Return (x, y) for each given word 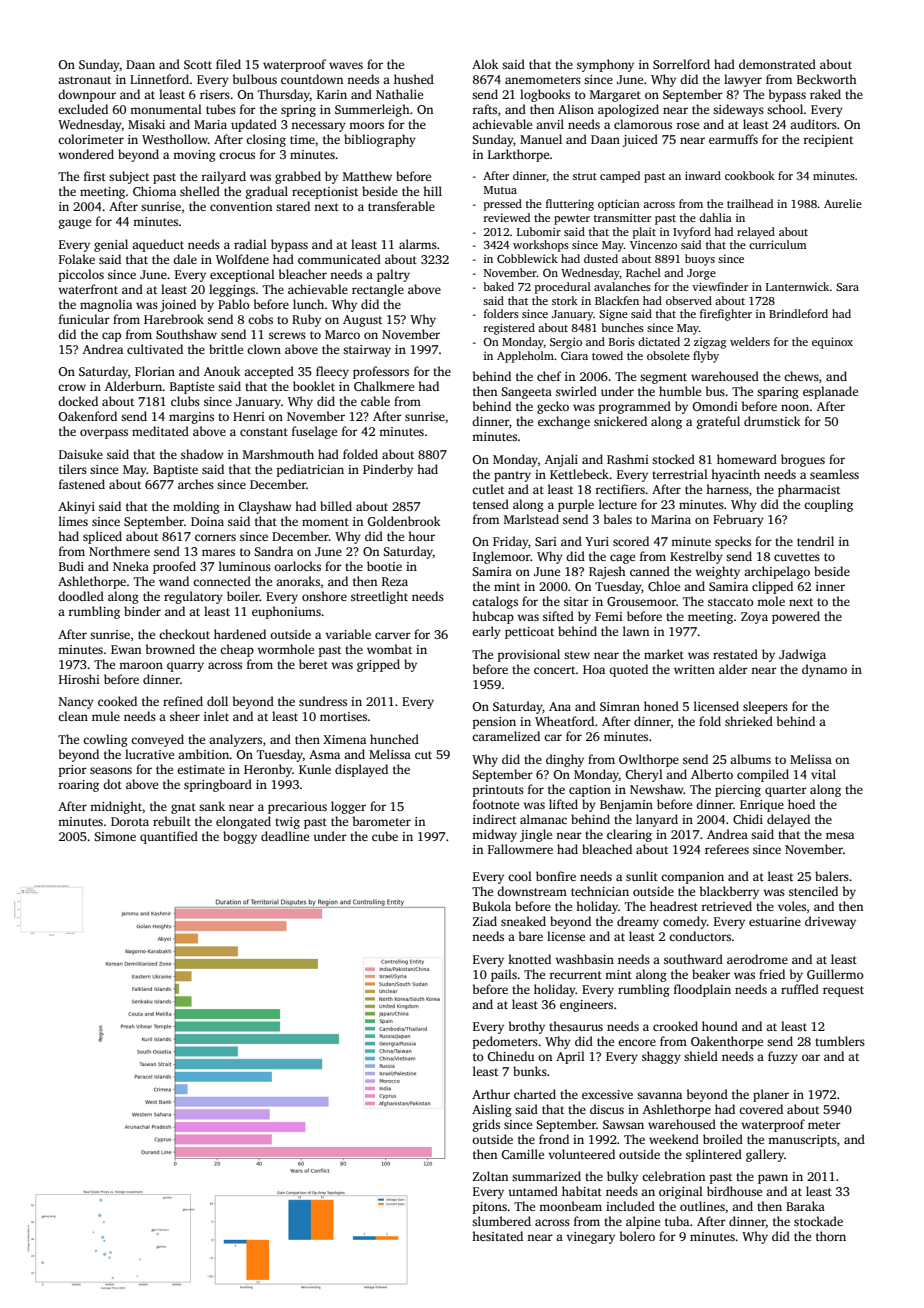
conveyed (157, 740)
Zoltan (490, 1176)
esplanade (830, 392)
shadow (202, 454)
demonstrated (777, 64)
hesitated (497, 1236)
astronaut (84, 80)
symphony (605, 65)
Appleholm (525, 357)
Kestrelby (696, 557)
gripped (378, 665)
